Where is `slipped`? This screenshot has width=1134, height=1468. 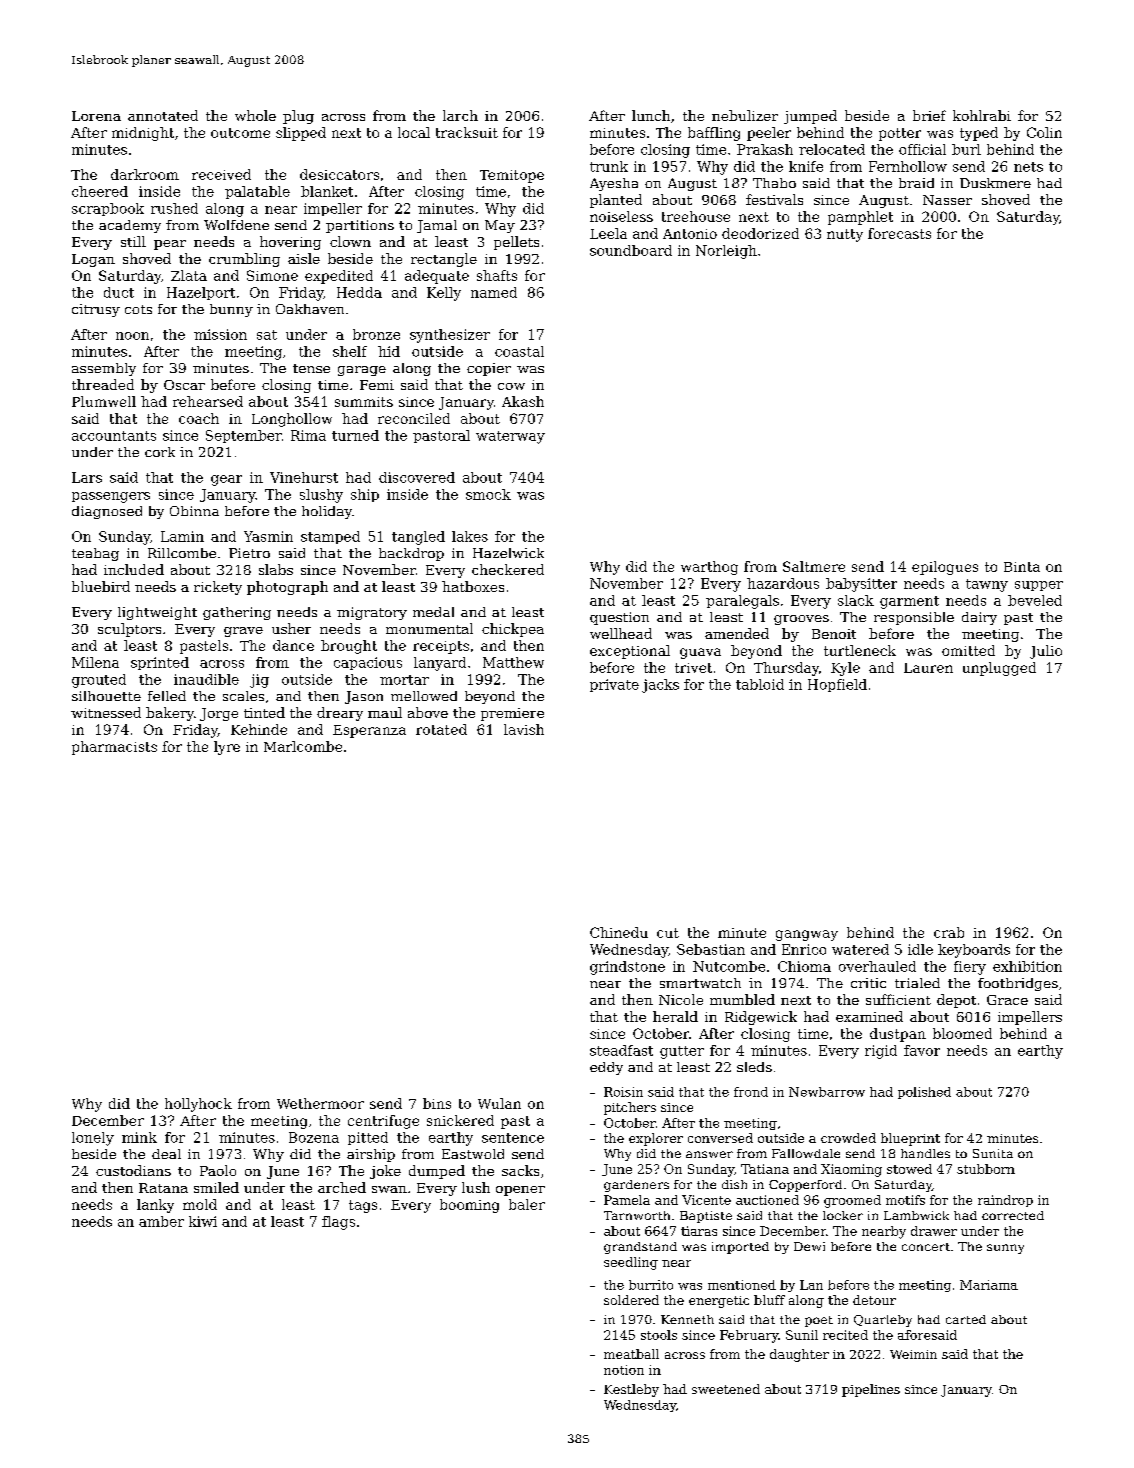
slipped is located at coordinates (301, 134).
